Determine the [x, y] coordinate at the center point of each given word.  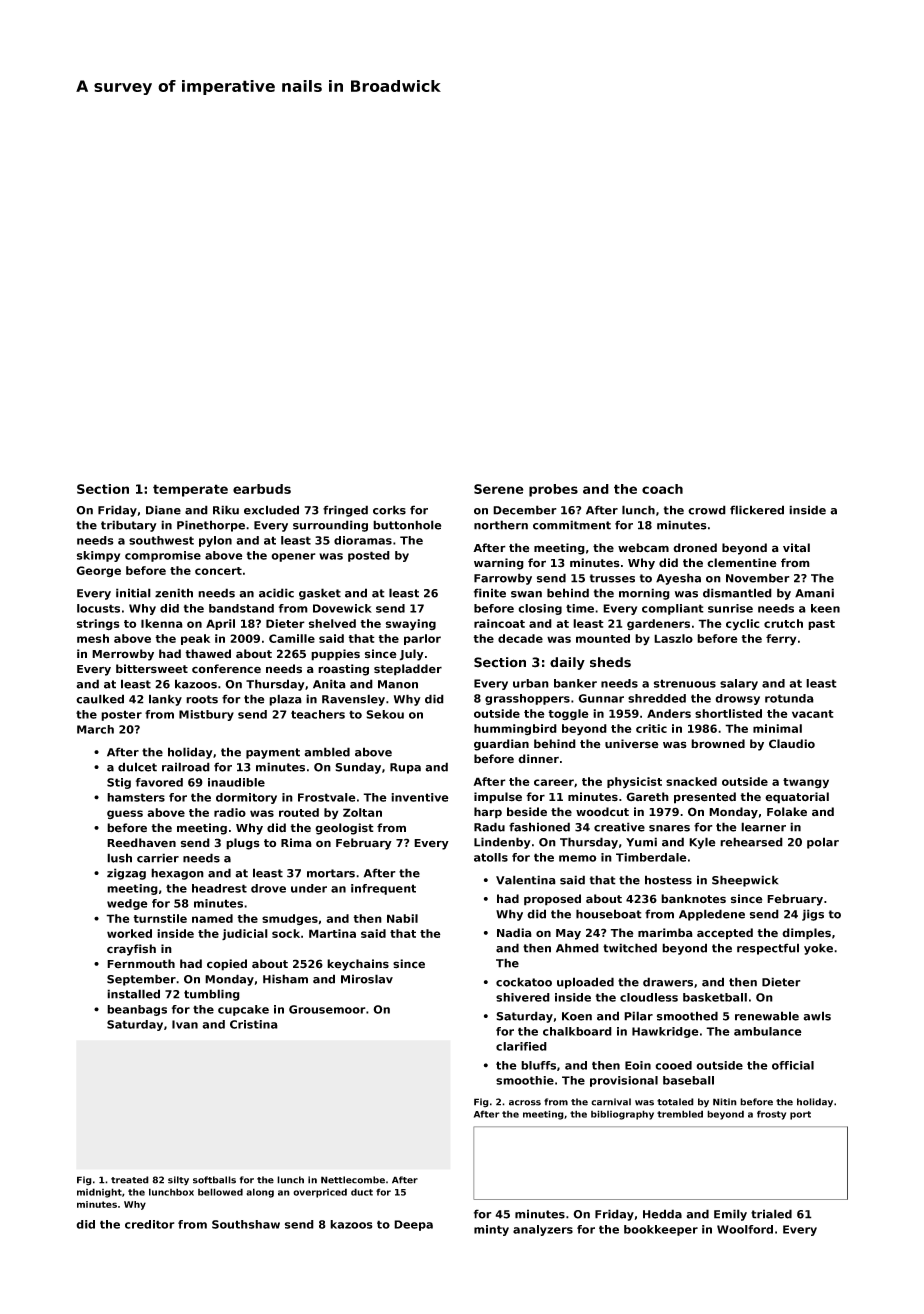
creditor [150, 1224]
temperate [190, 490]
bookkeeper [661, 1230]
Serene [499, 489]
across [525, 1103]
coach [662, 489]
